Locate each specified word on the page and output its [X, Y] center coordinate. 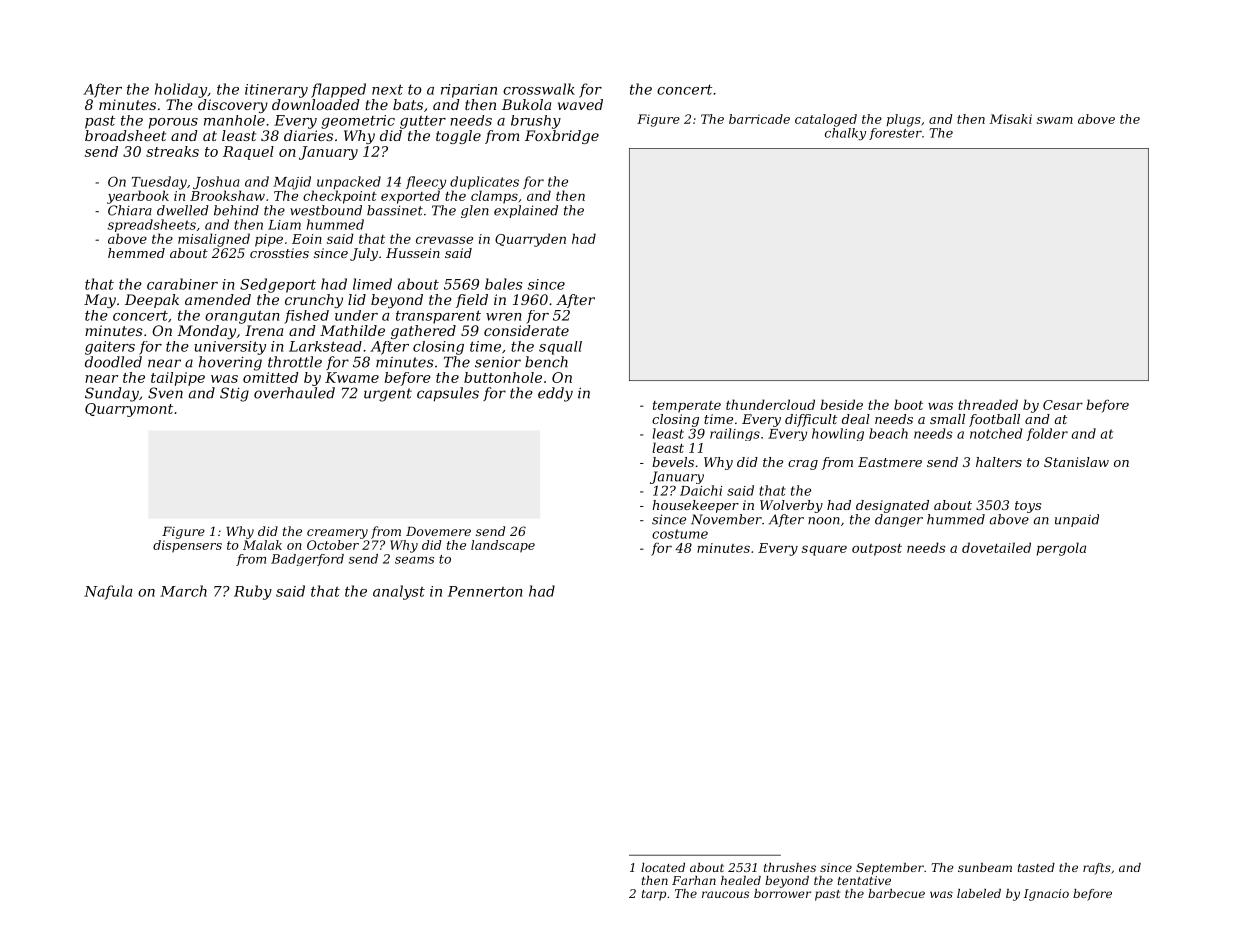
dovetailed [996, 547]
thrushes [790, 867]
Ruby [253, 592]
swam [1055, 120]
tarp [654, 895]
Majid [292, 183]
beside [841, 404]
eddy [555, 394]
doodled [113, 362]
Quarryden [530, 240]
